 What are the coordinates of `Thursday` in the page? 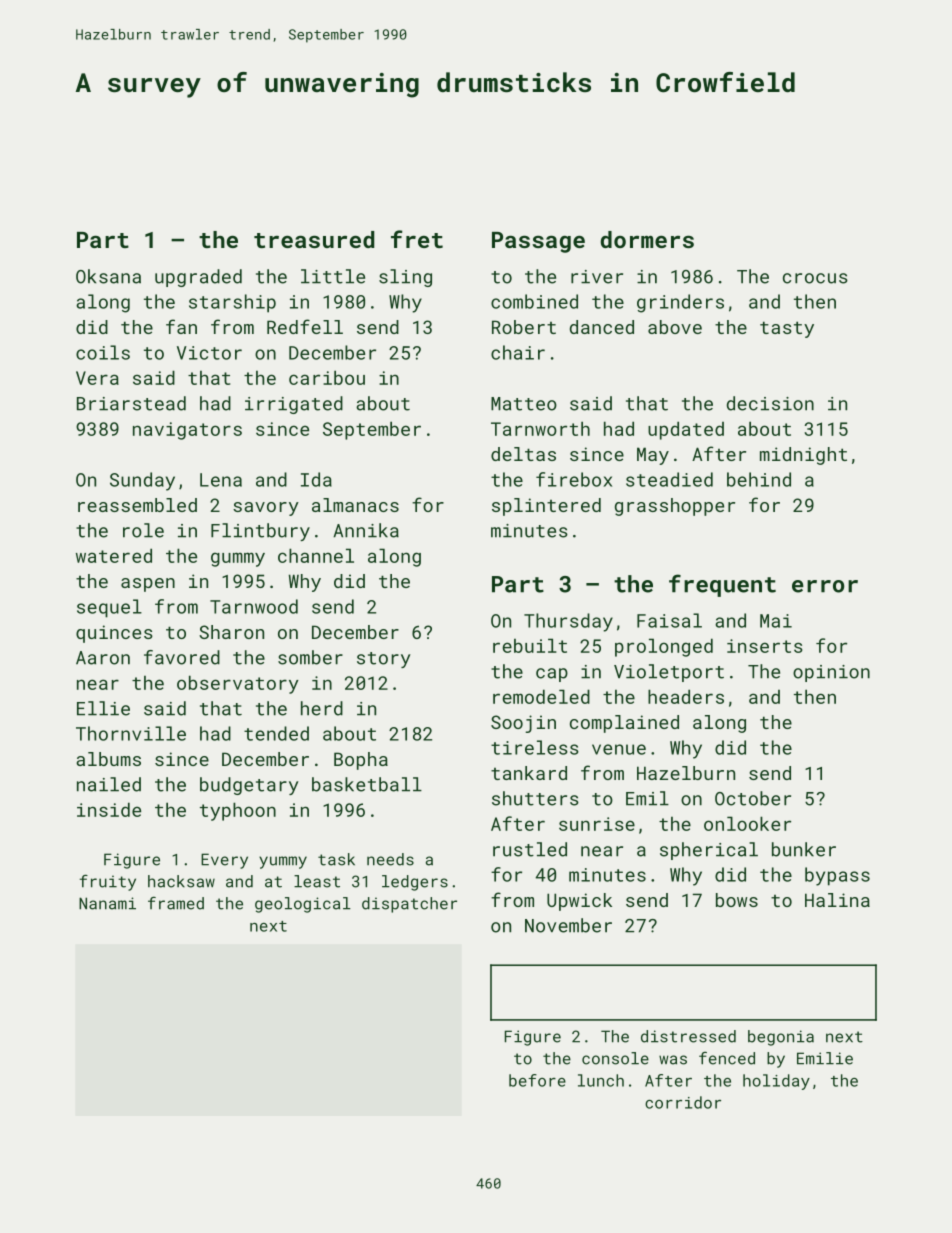 It's located at (568, 622).
